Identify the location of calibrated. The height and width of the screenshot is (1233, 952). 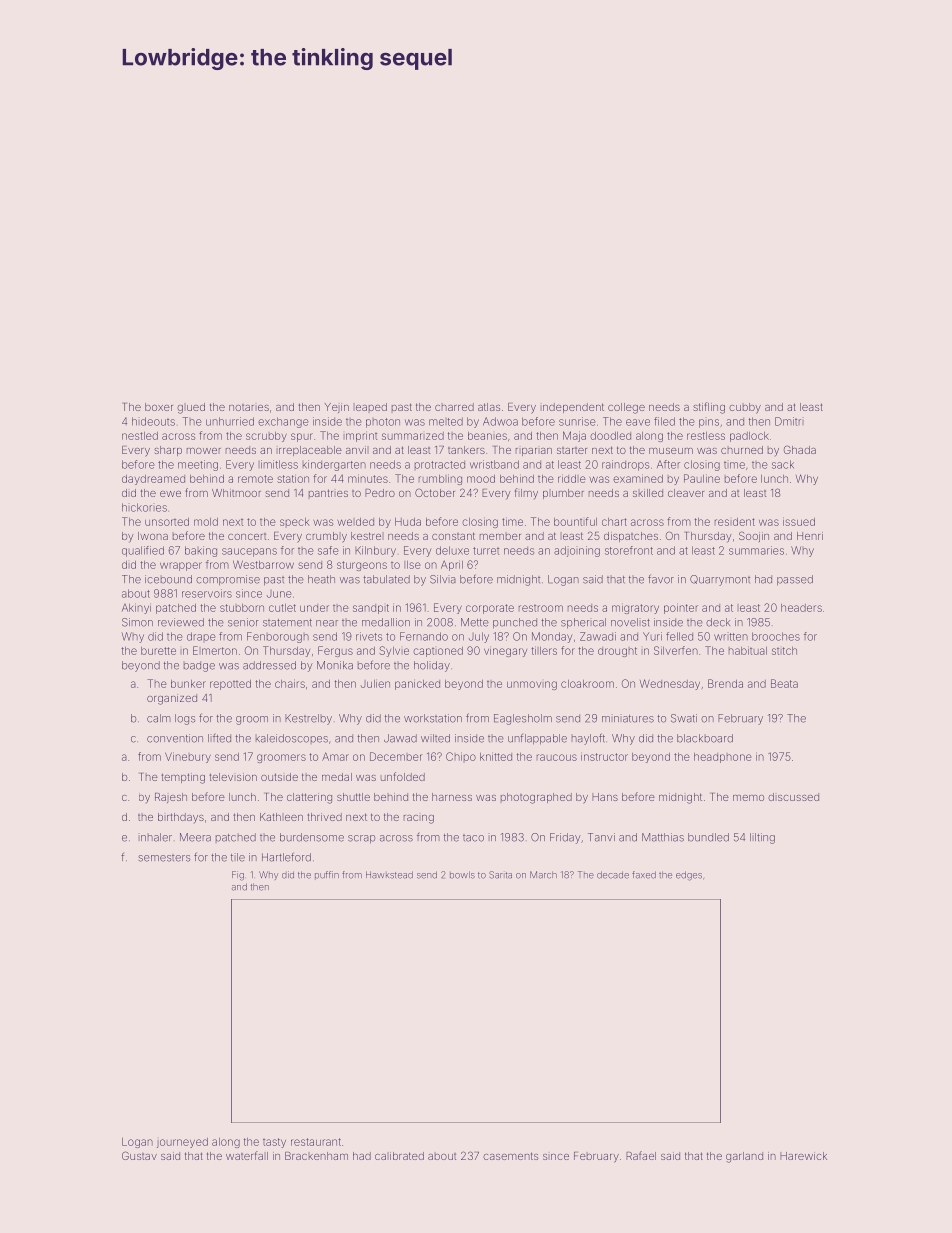
(399, 1156).
